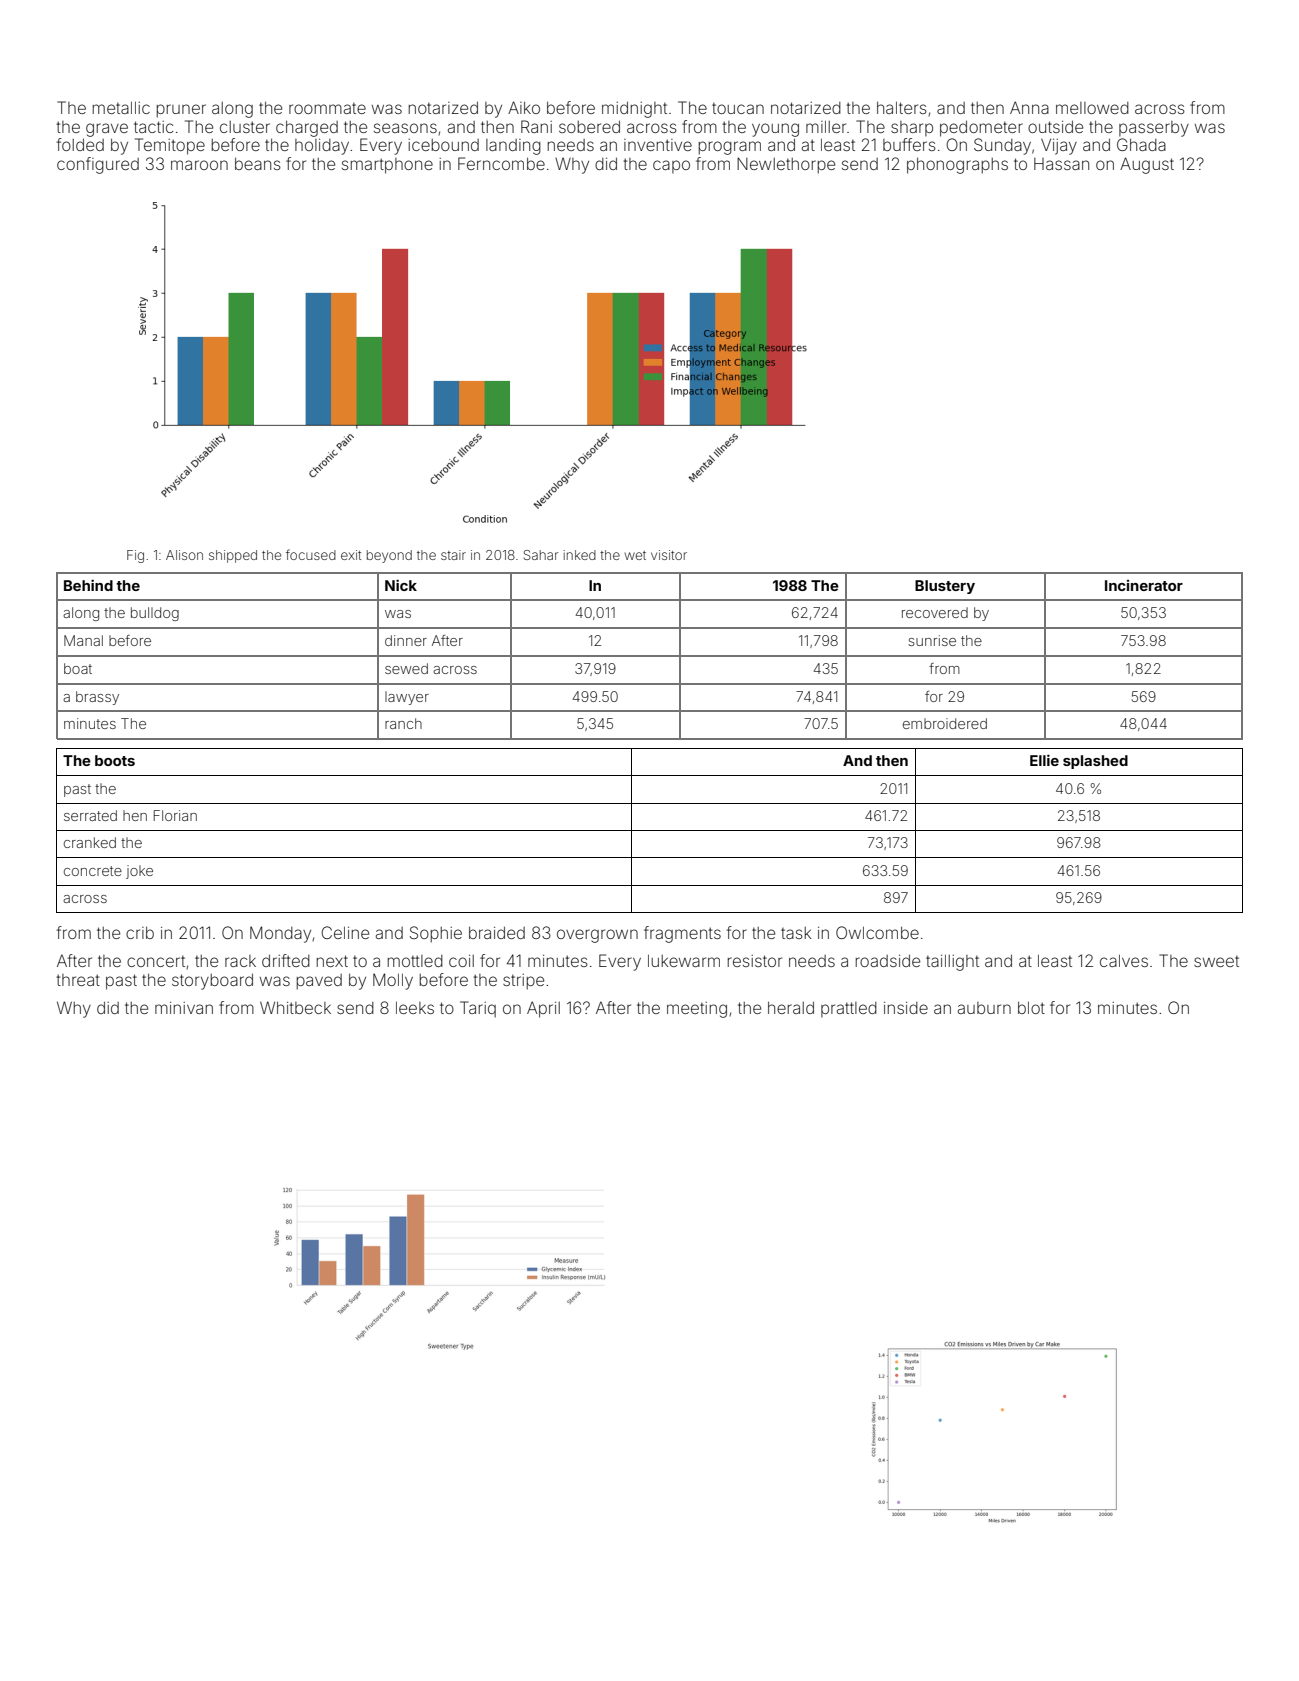 This screenshot has width=1299, height=1681. I want to click on embroidered, so click(945, 723).
